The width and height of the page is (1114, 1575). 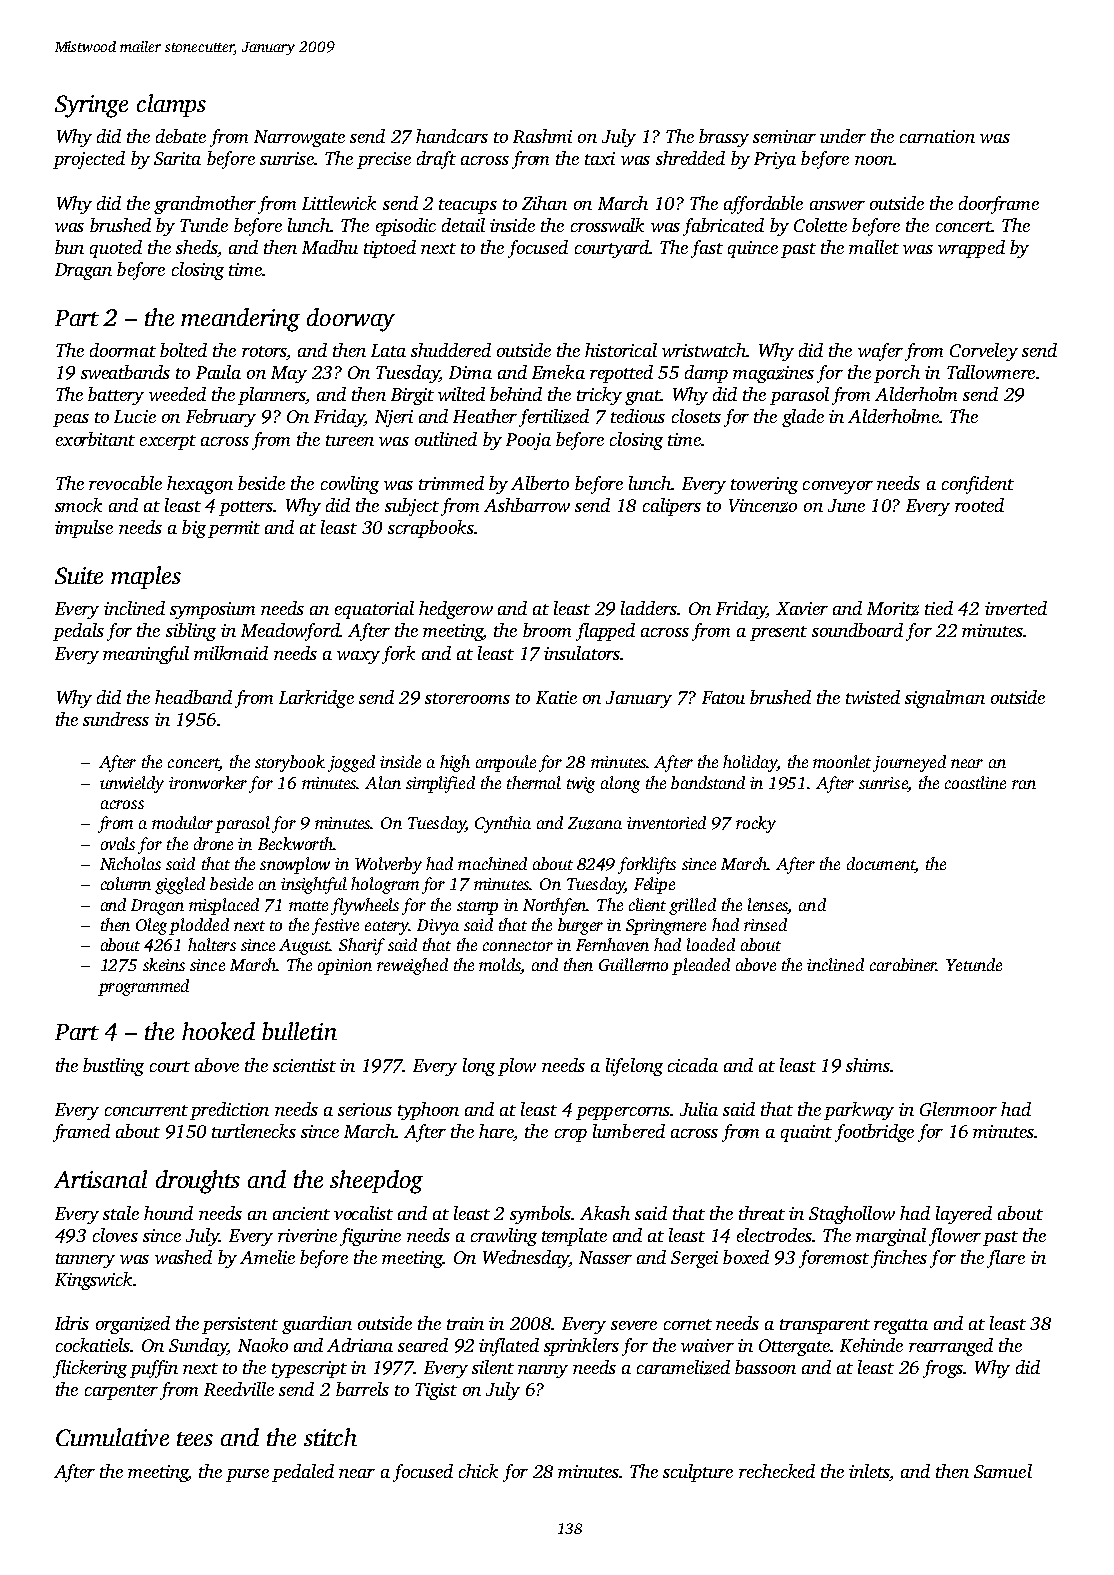 I want to click on February, so click(x=221, y=418).
